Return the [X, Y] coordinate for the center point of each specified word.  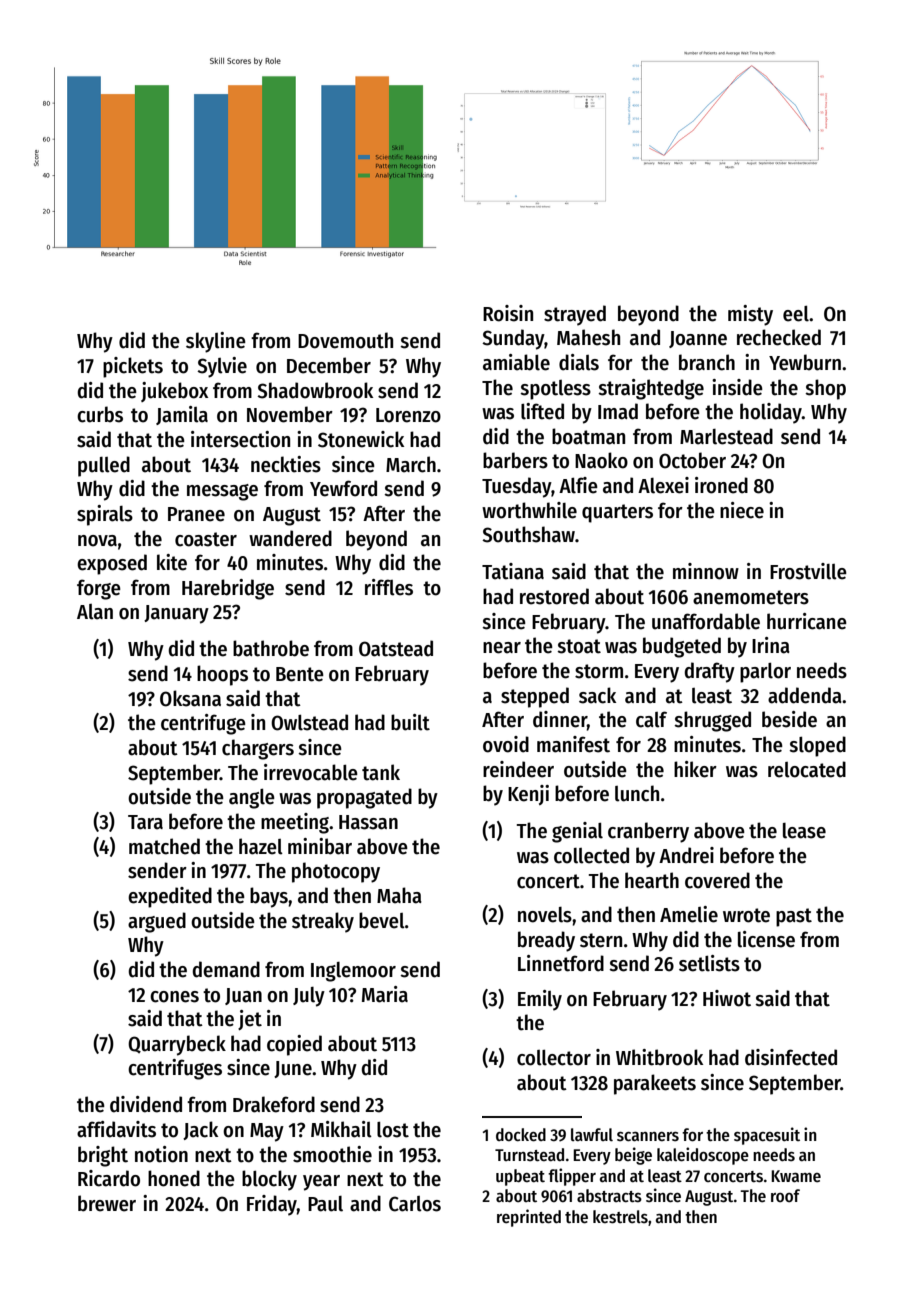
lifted [542, 411]
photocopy [336, 872]
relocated [807, 769]
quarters [617, 513]
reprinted [529, 1218]
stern [601, 940]
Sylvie [222, 367]
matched [164, 846]
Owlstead [309, 722]
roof [785, 1196]
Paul [325, 1204]
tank [381, 772]
